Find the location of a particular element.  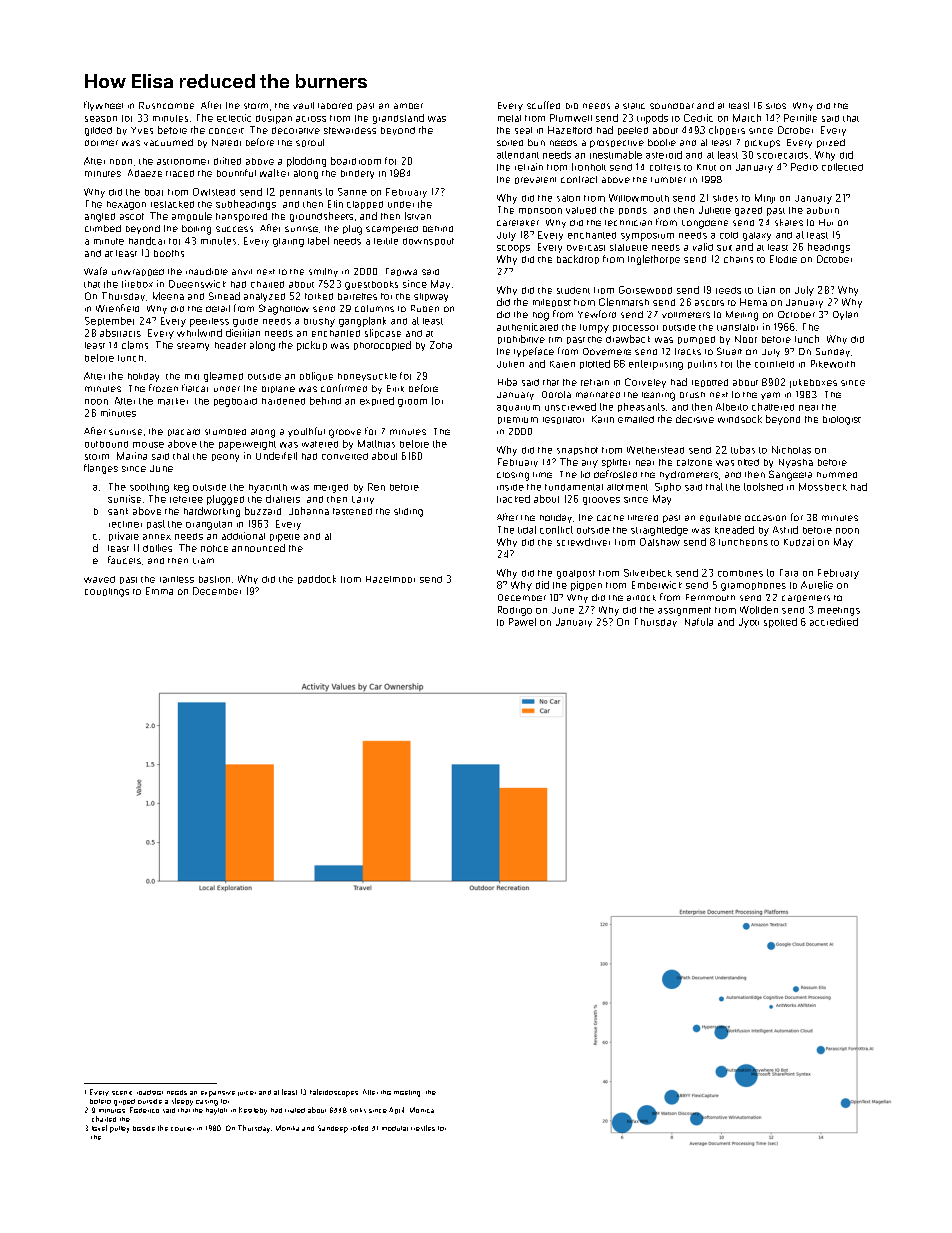

couplings is located at coordinates (107, 592).
